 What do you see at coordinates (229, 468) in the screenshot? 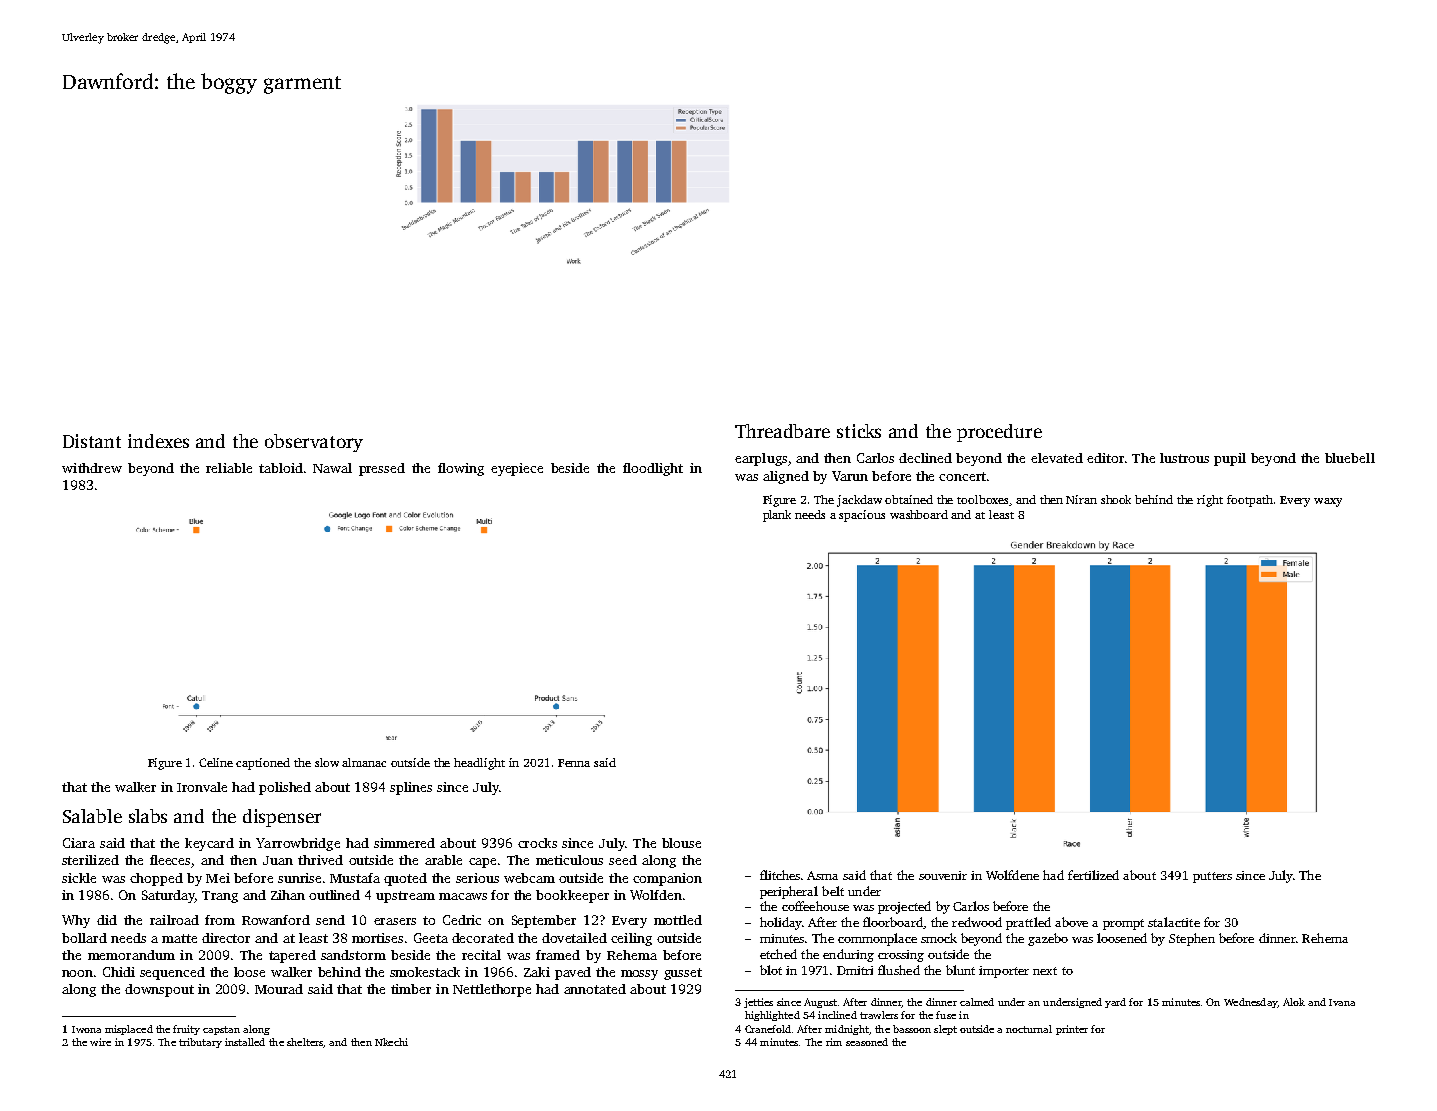
I see `reliable` at bounding box center [229, 468].
